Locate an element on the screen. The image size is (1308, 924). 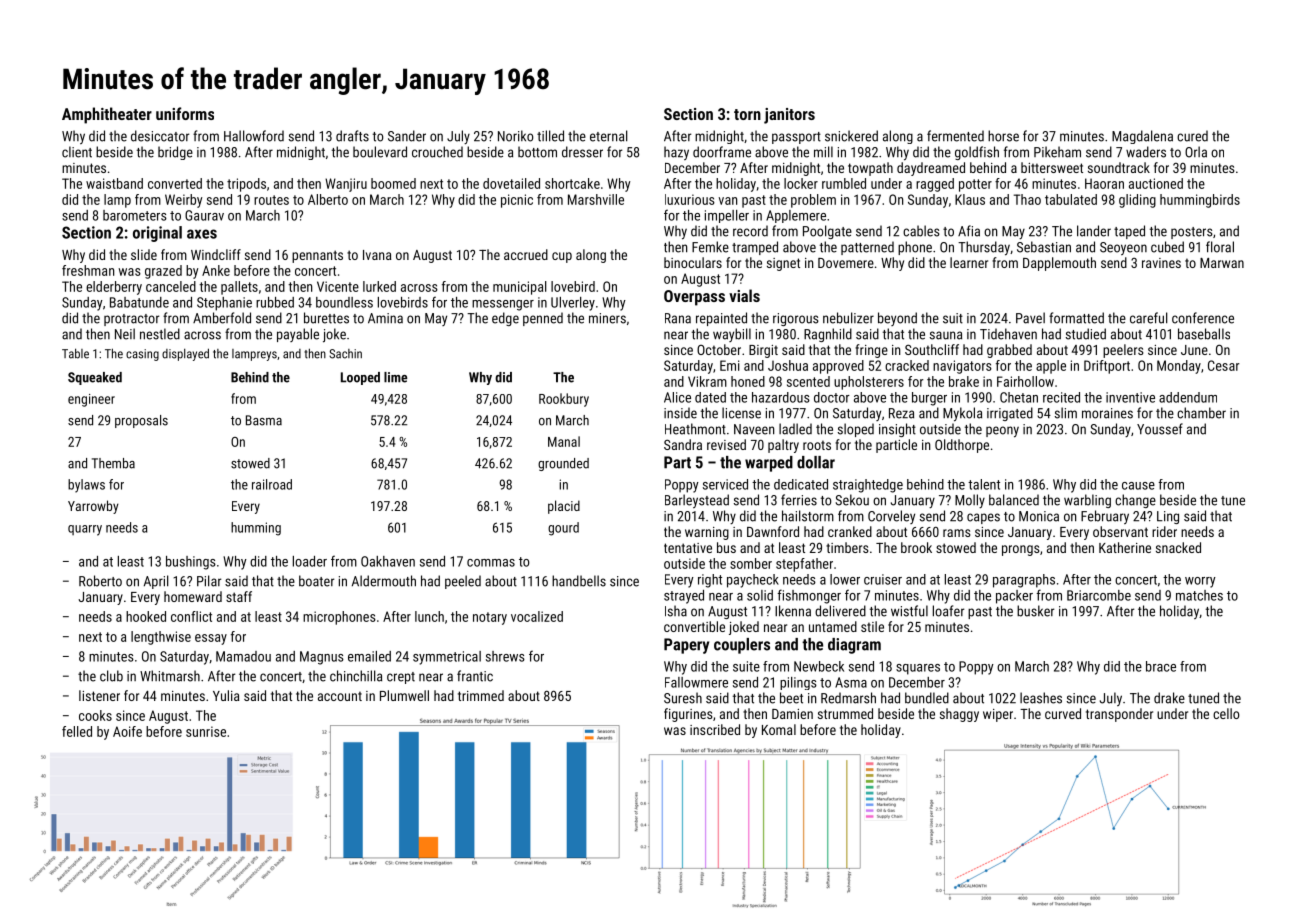
Orla is located at coordinates (1196, 152).
